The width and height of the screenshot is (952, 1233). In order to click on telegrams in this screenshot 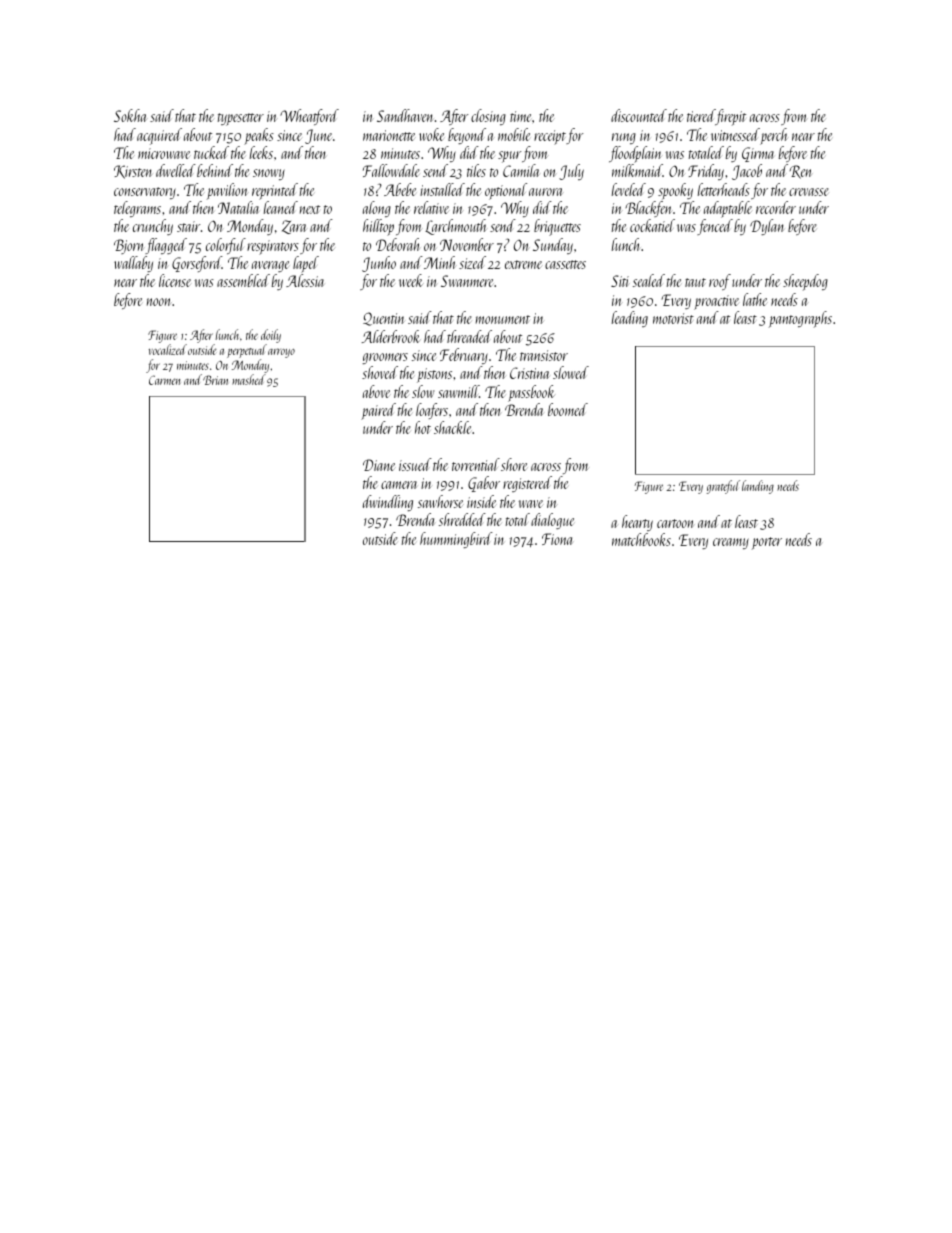, I will do `click(137, 209)`.
